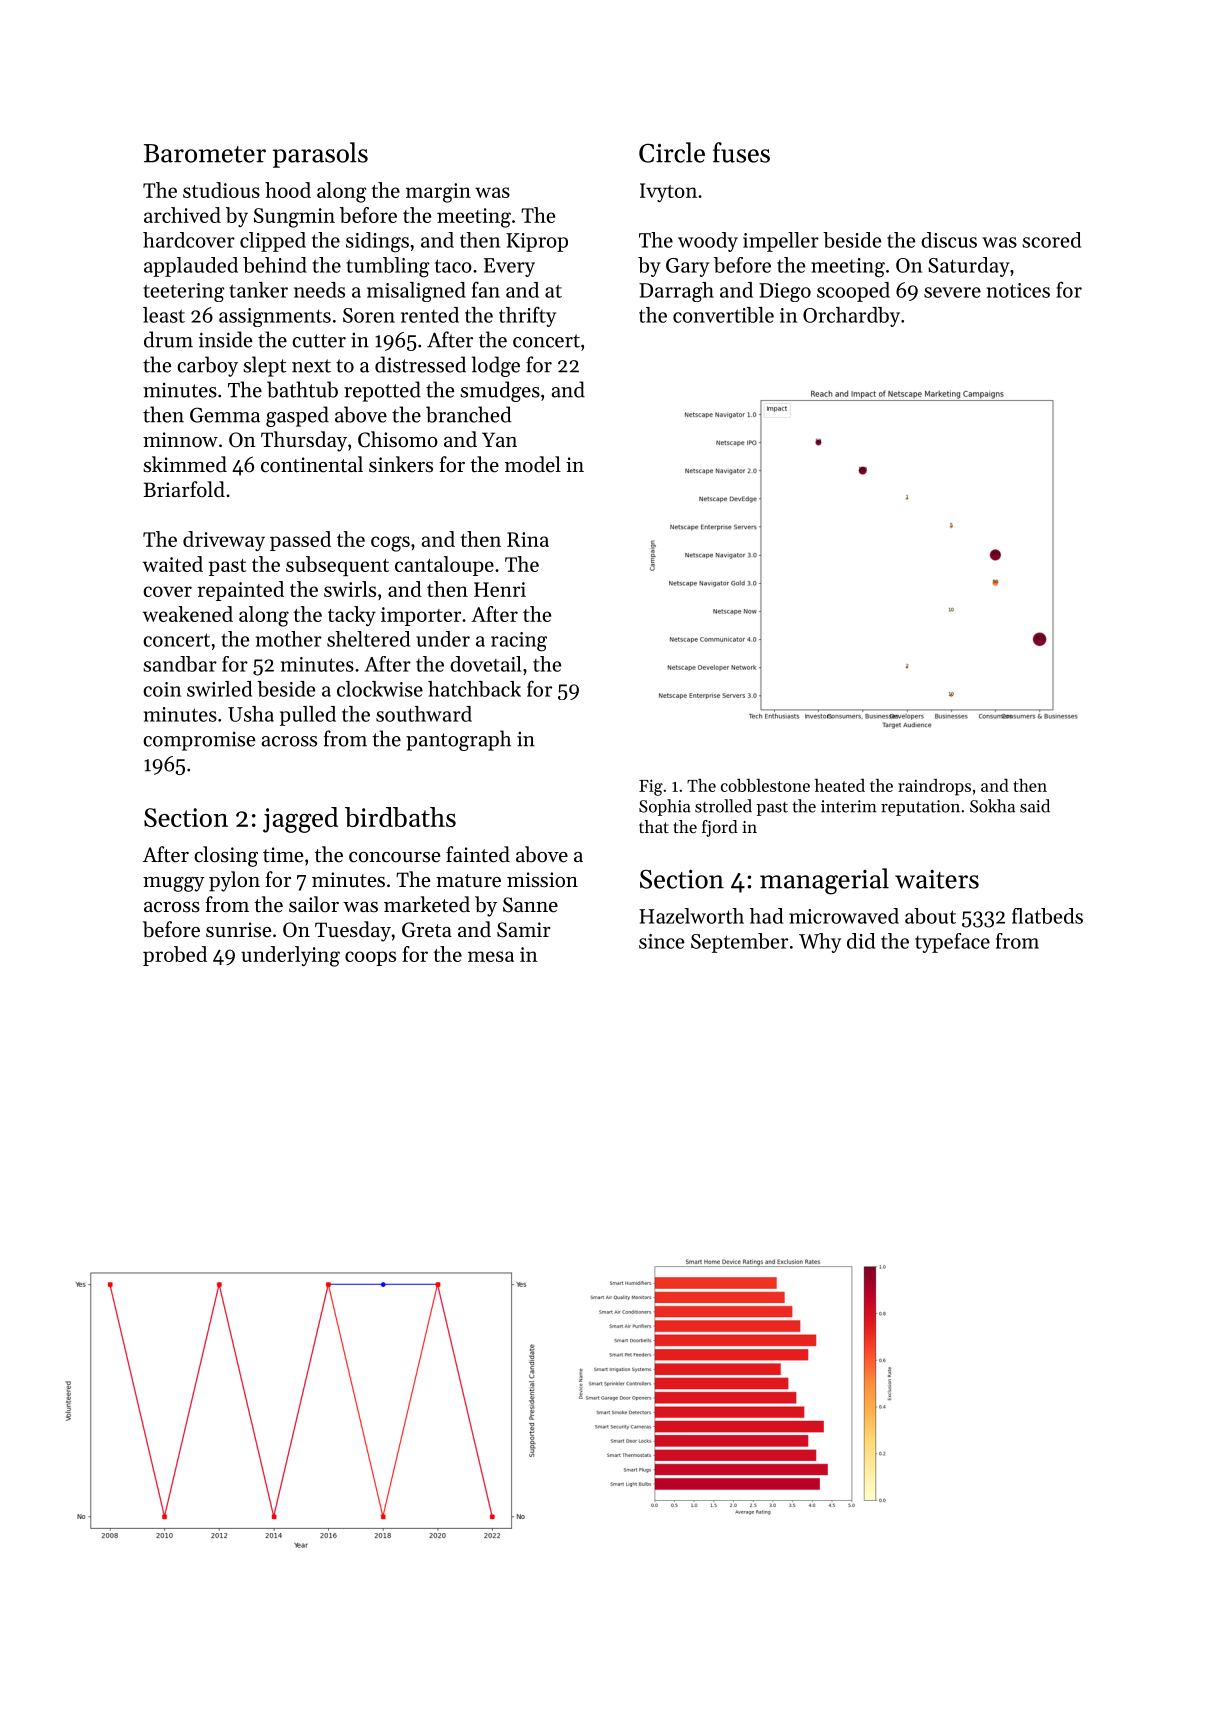 The height and width of the screenshot is (1735, 1227). What do you see at coordinates (312, 464) in the screenshot?
I see `continental` at bounding box center [312, 464].
